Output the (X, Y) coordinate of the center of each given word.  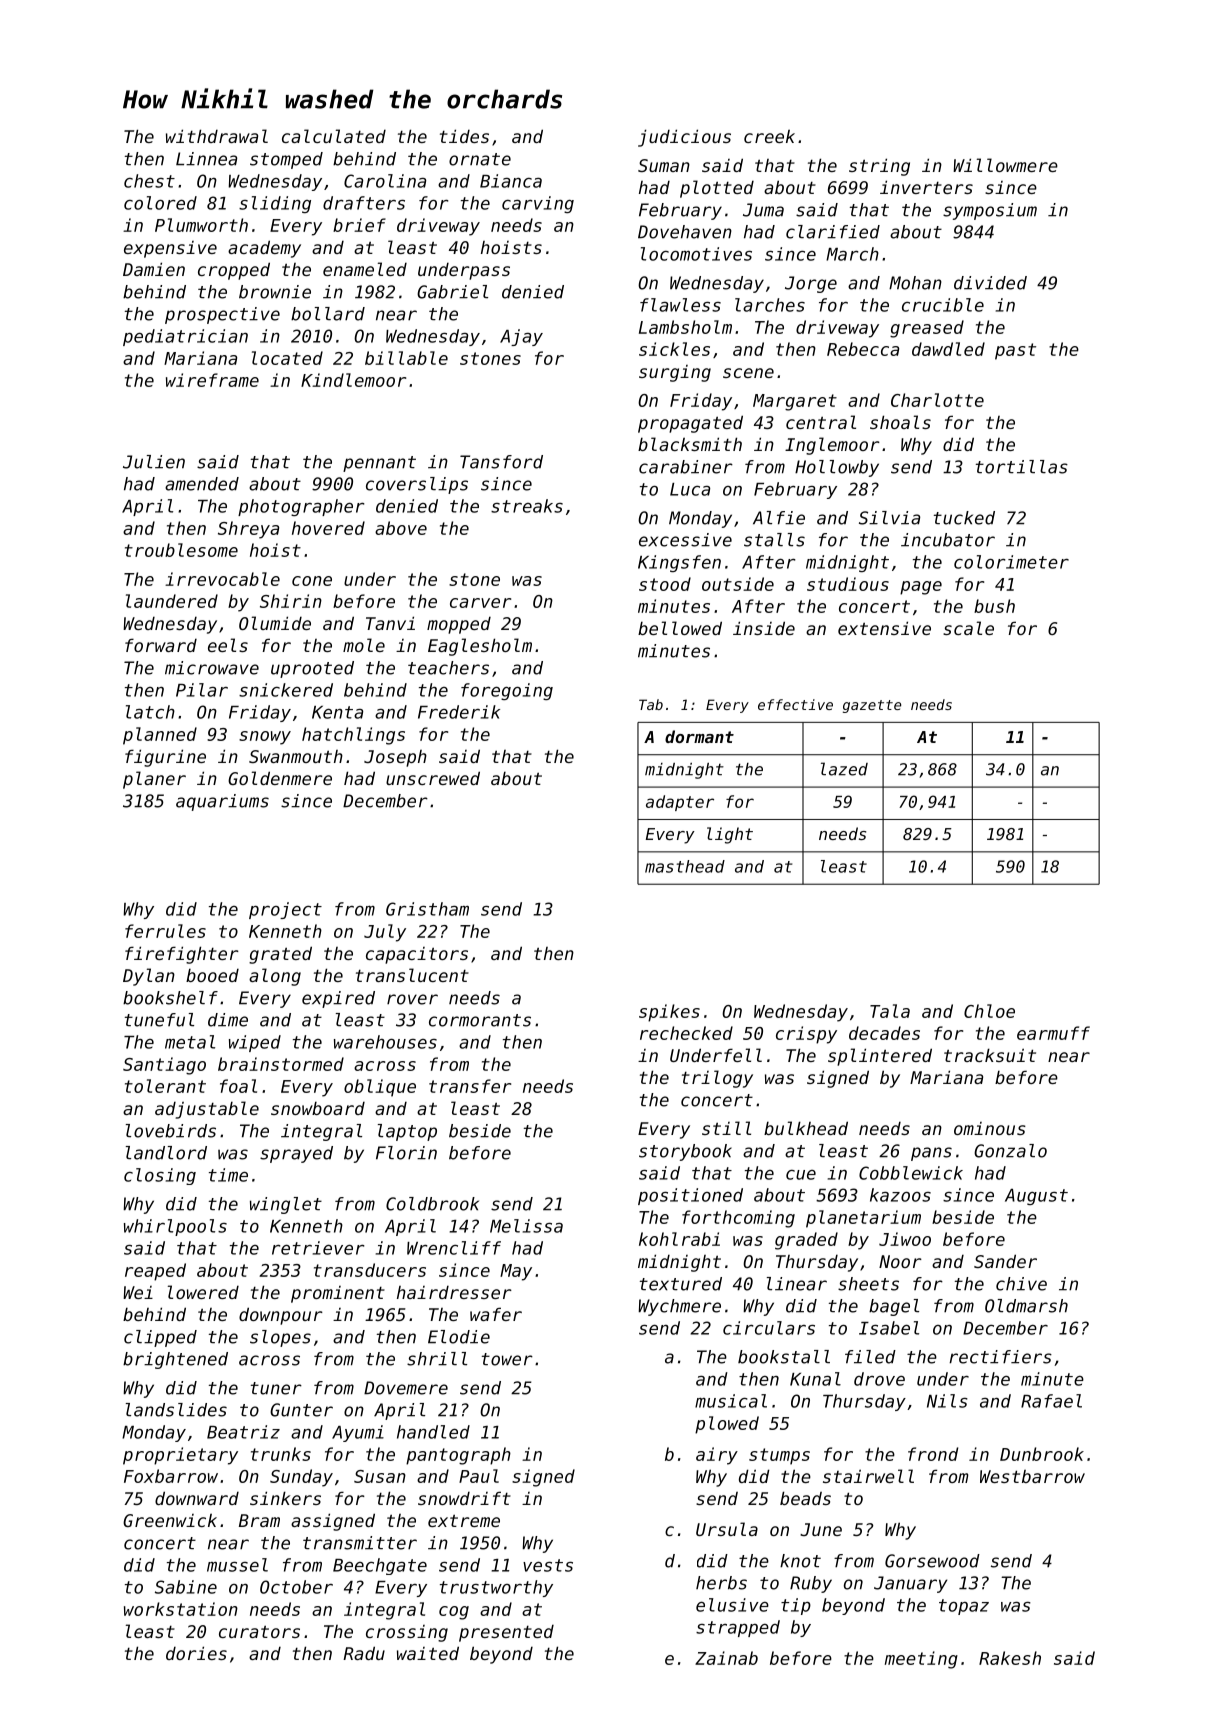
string (879, 167)
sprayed (296, 1154)
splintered (880, 1057)
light (730, 835)
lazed (844, 769)
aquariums (222, 802)
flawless (680, 305)
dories (196, 1653)
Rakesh (1010, 1658)
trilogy (717, 1079)
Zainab (726, 1658)
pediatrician (185, 337)
